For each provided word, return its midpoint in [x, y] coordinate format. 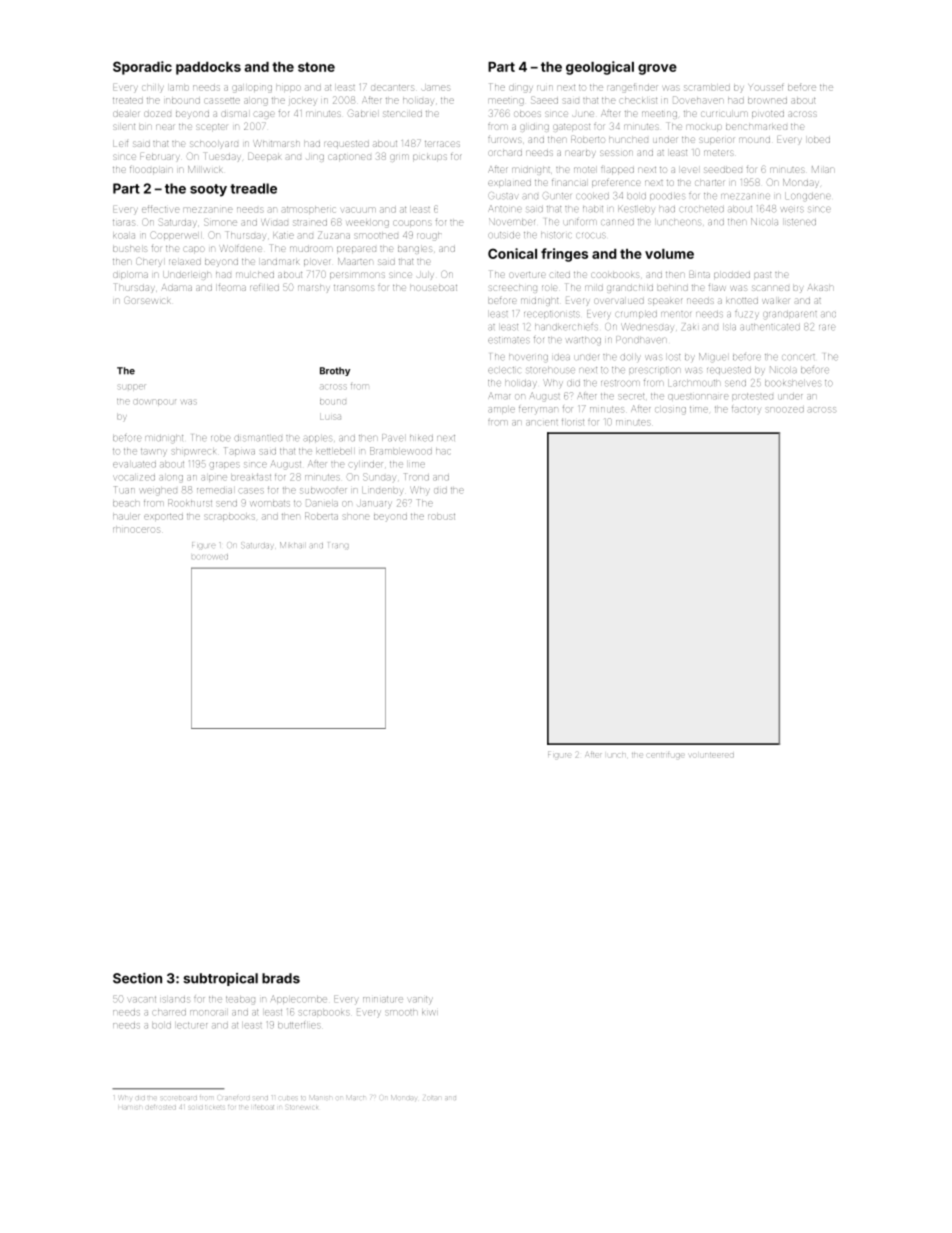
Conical [512, 253]
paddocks [208, 68]
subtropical [220, 979]
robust [441, 517]
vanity [420, 1000]
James [436, 88]
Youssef [766, 88]
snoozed [785, 410]
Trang [338, 546]
